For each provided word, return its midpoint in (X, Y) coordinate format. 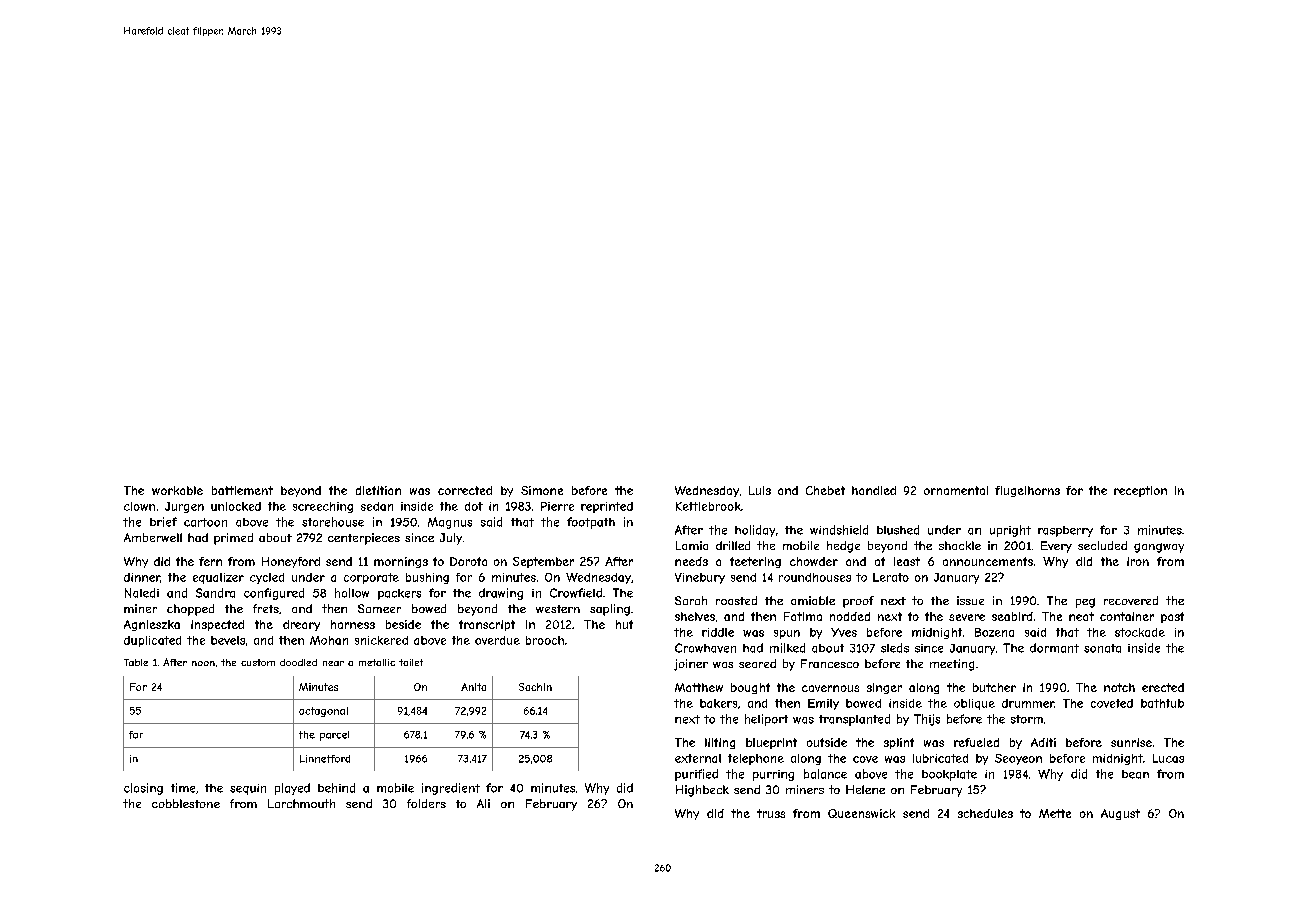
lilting (720, 743)
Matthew (699, 687)
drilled (733, 545)
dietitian (378, 490)
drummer (1028, 703)
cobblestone (186, 803)
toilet (411, 662)
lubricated (940, 758)
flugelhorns (1027, 491)
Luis (760, 490)
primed (233, 539)
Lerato (891, 577)
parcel (334, 736)
